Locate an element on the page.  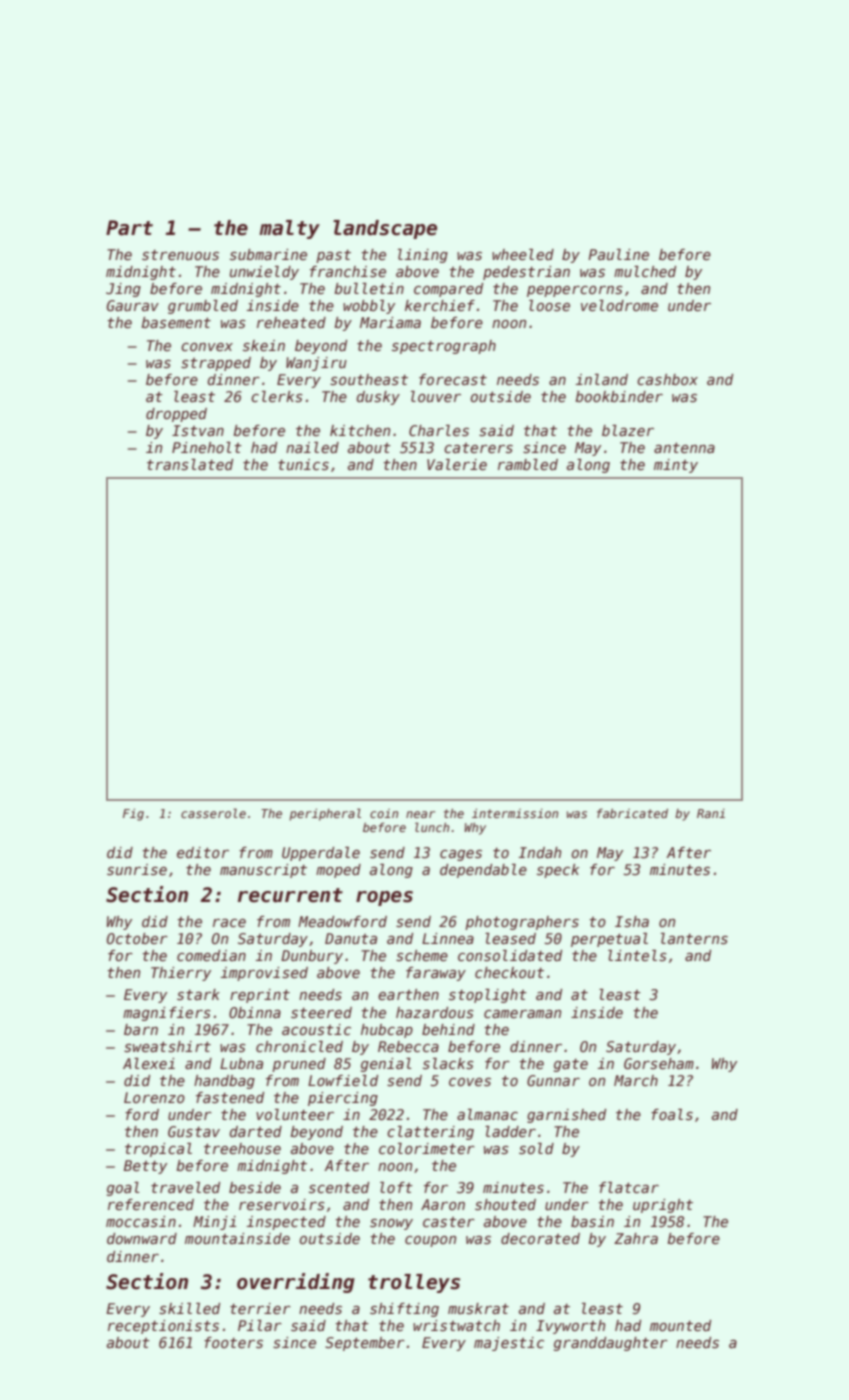
submarine is located at coordinates (268, 254).
